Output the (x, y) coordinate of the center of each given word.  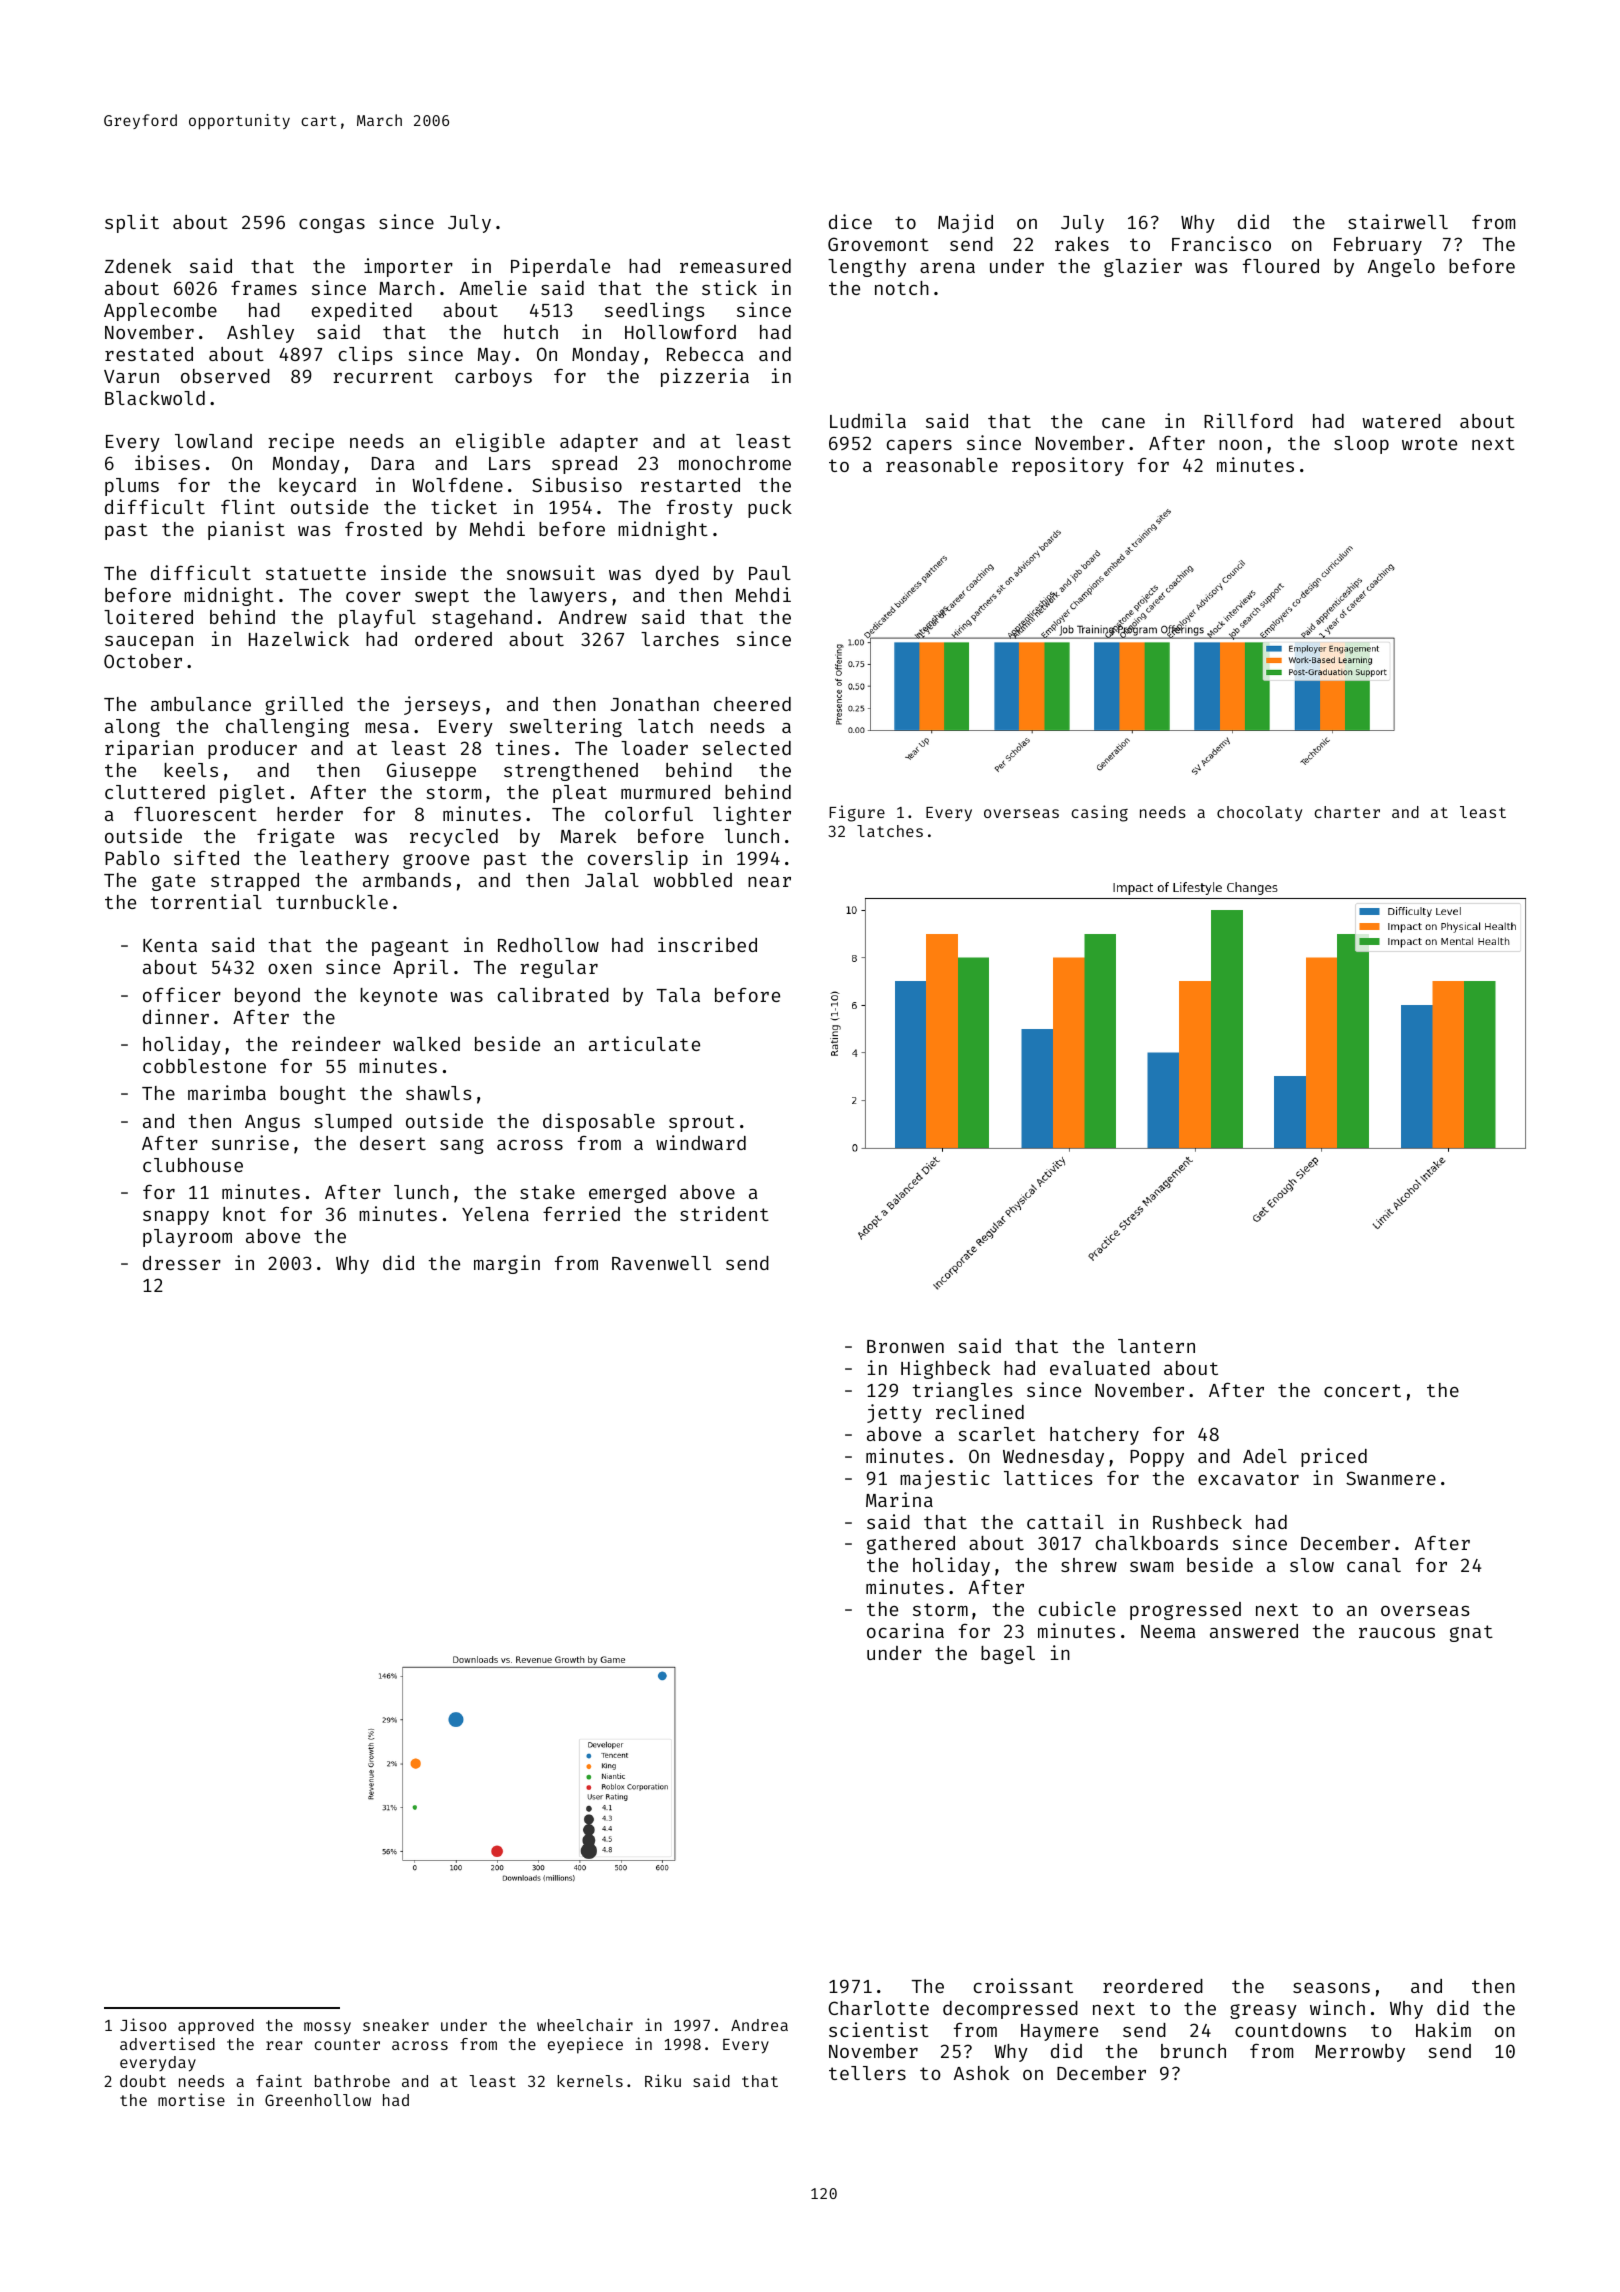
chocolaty (1259, 813)
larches (680, 639)
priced (1334, 1457)
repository (1068, 466)
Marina (899, 1499)
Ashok (981, 2073)
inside (413, 572)
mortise (191, 2099)
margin (507, 1264)
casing (1099, 813)
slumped (353, 1123)
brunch (1193, 2051)
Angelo (1401, 268)
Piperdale (560, 267)
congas (332, 225)
